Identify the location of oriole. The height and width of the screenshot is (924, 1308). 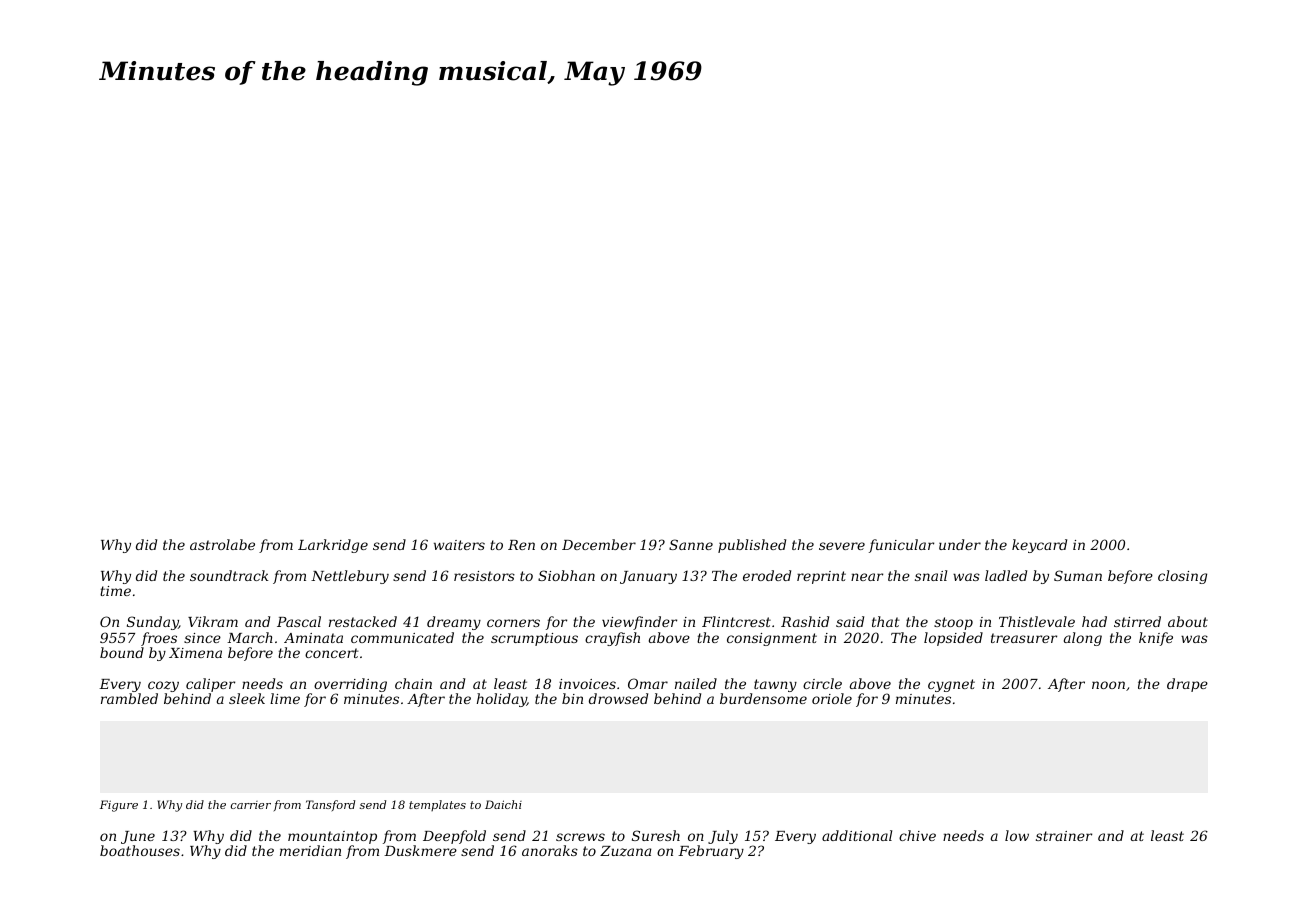
(832, 698).
